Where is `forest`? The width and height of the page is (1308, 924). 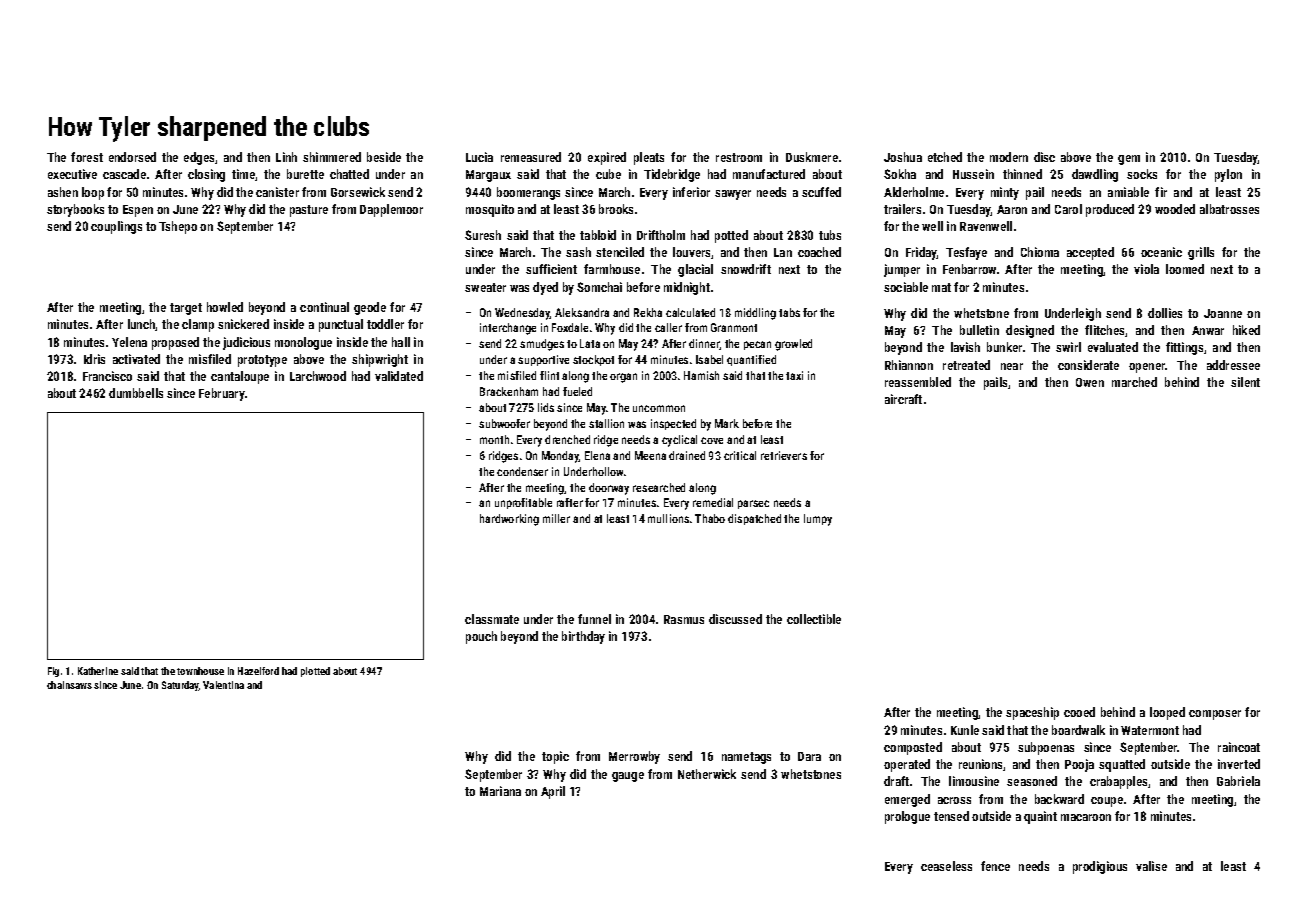 forest is located at coordinates (87, 157).
